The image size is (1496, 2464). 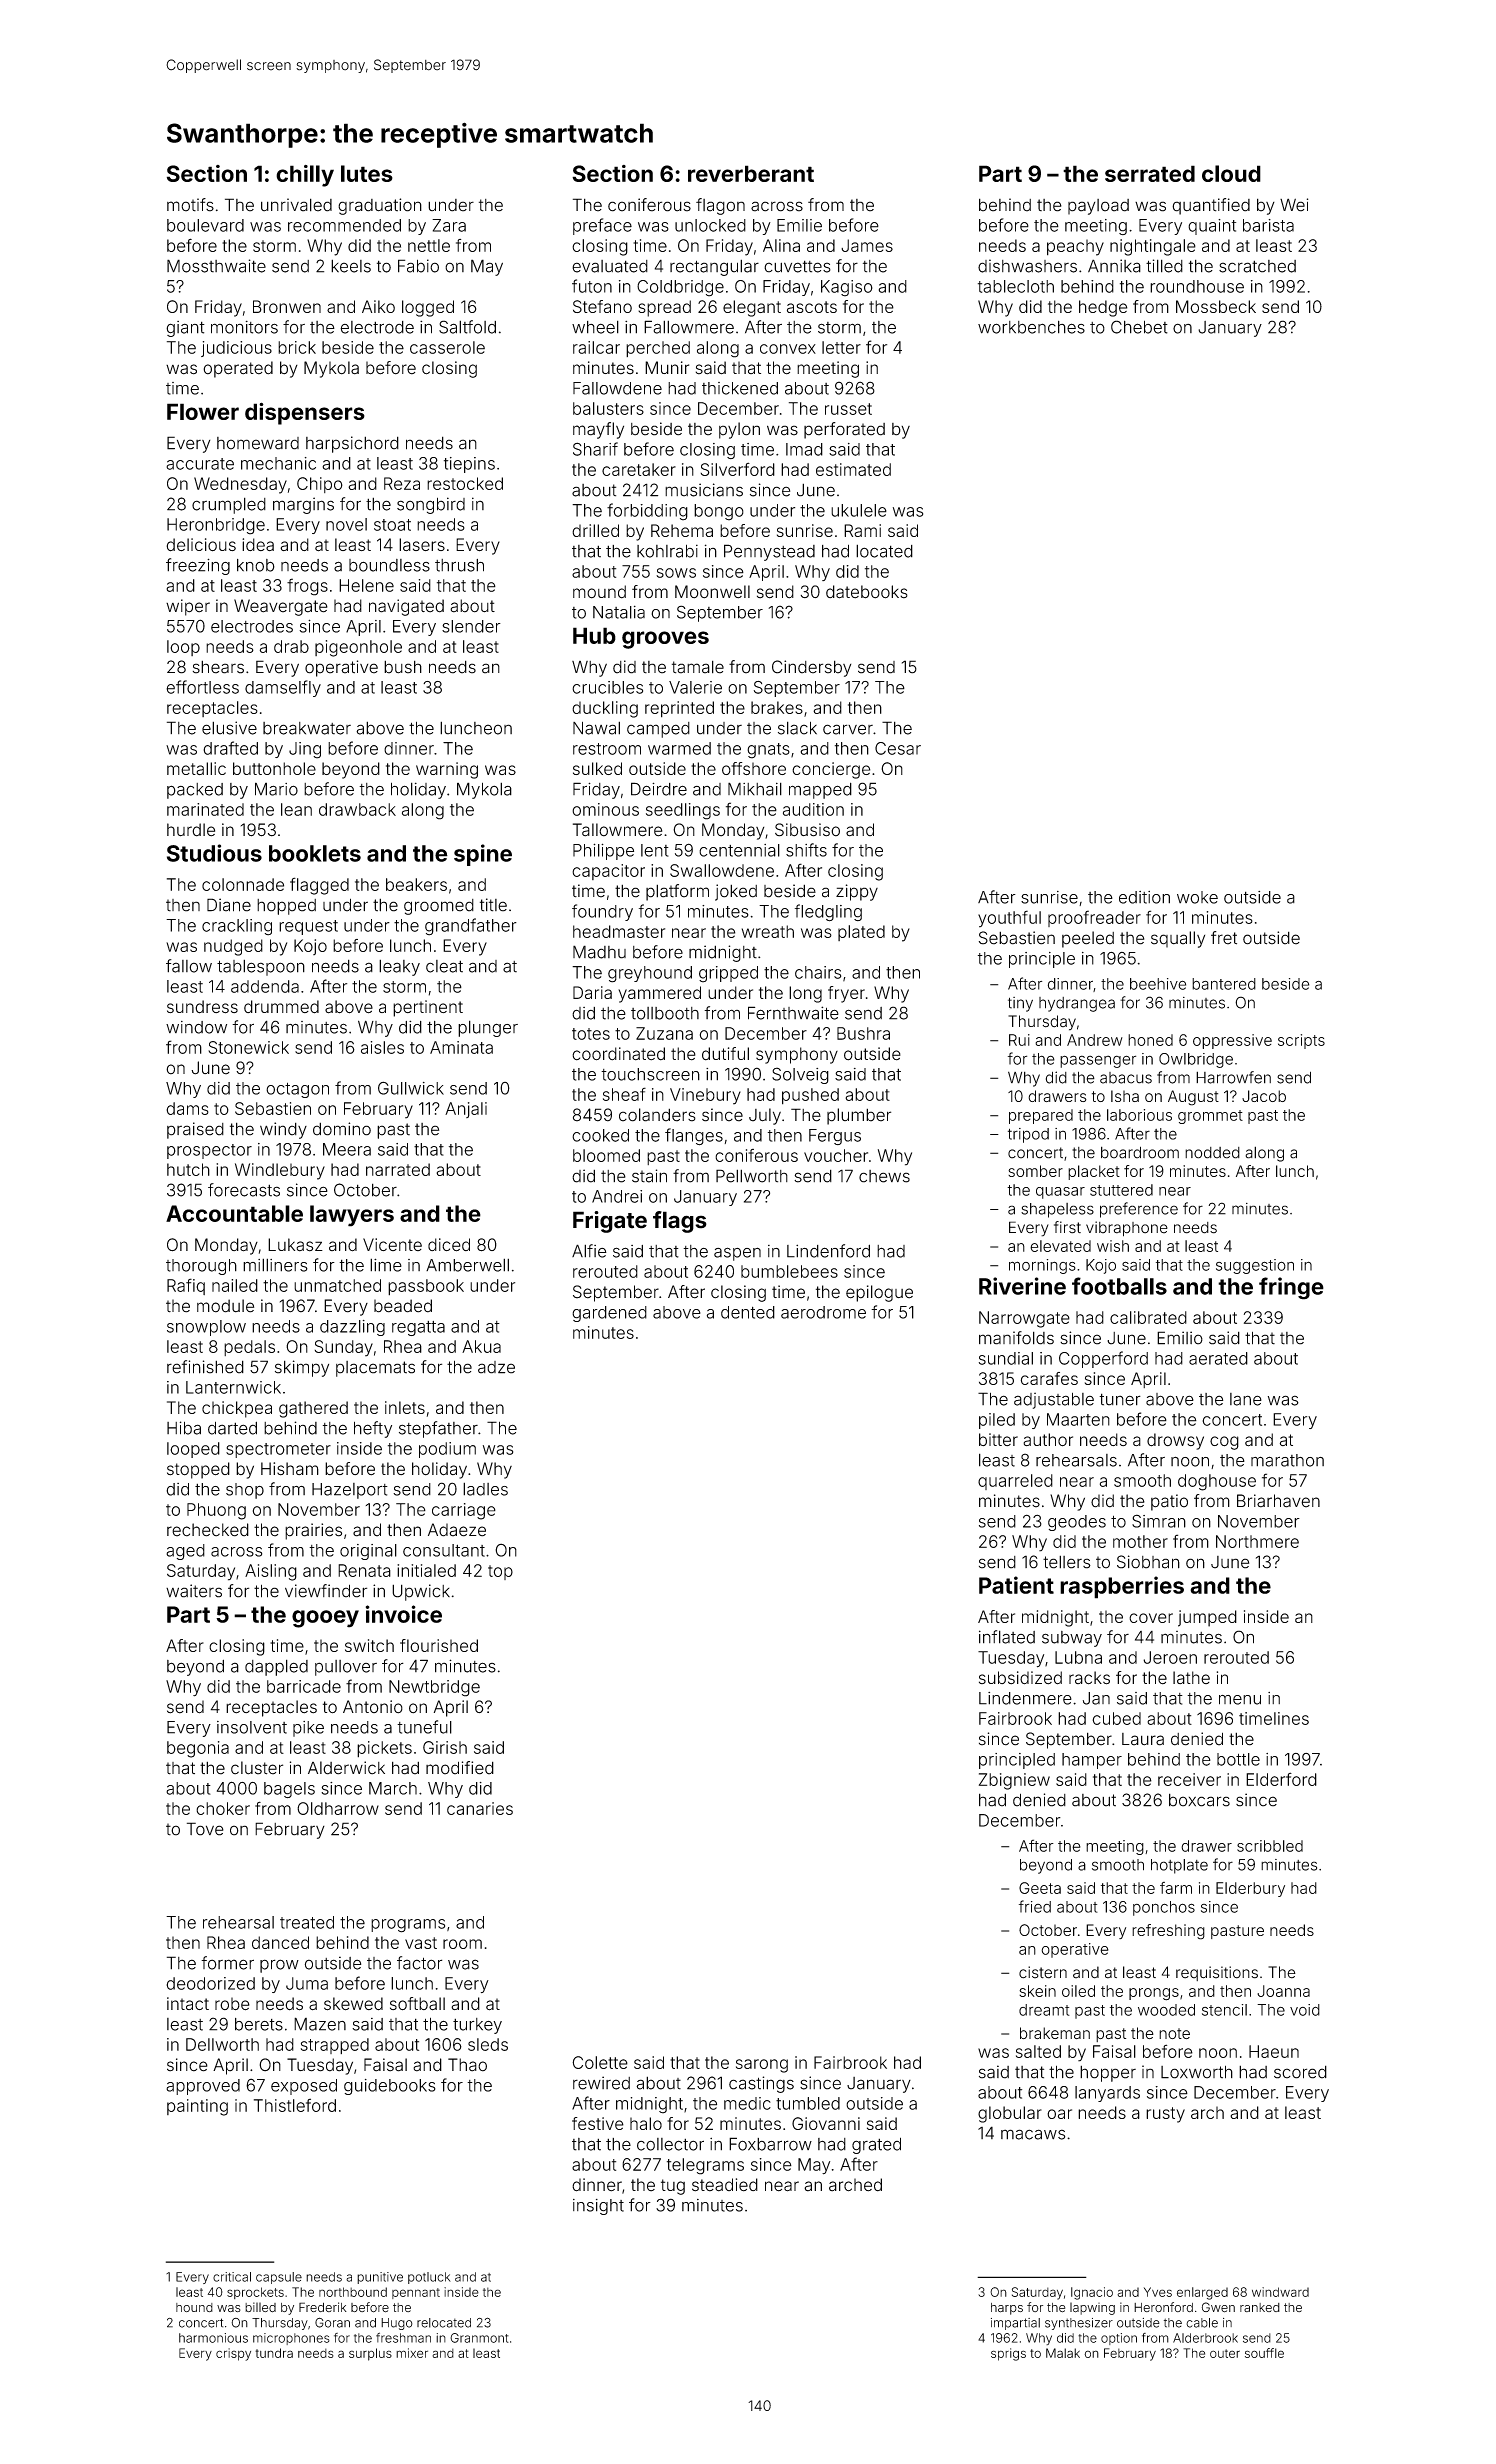 What do you see at coordinates (1008, 2354) in the screenshot?
I see `sprigs` at bounding box center [1008, 2354].
